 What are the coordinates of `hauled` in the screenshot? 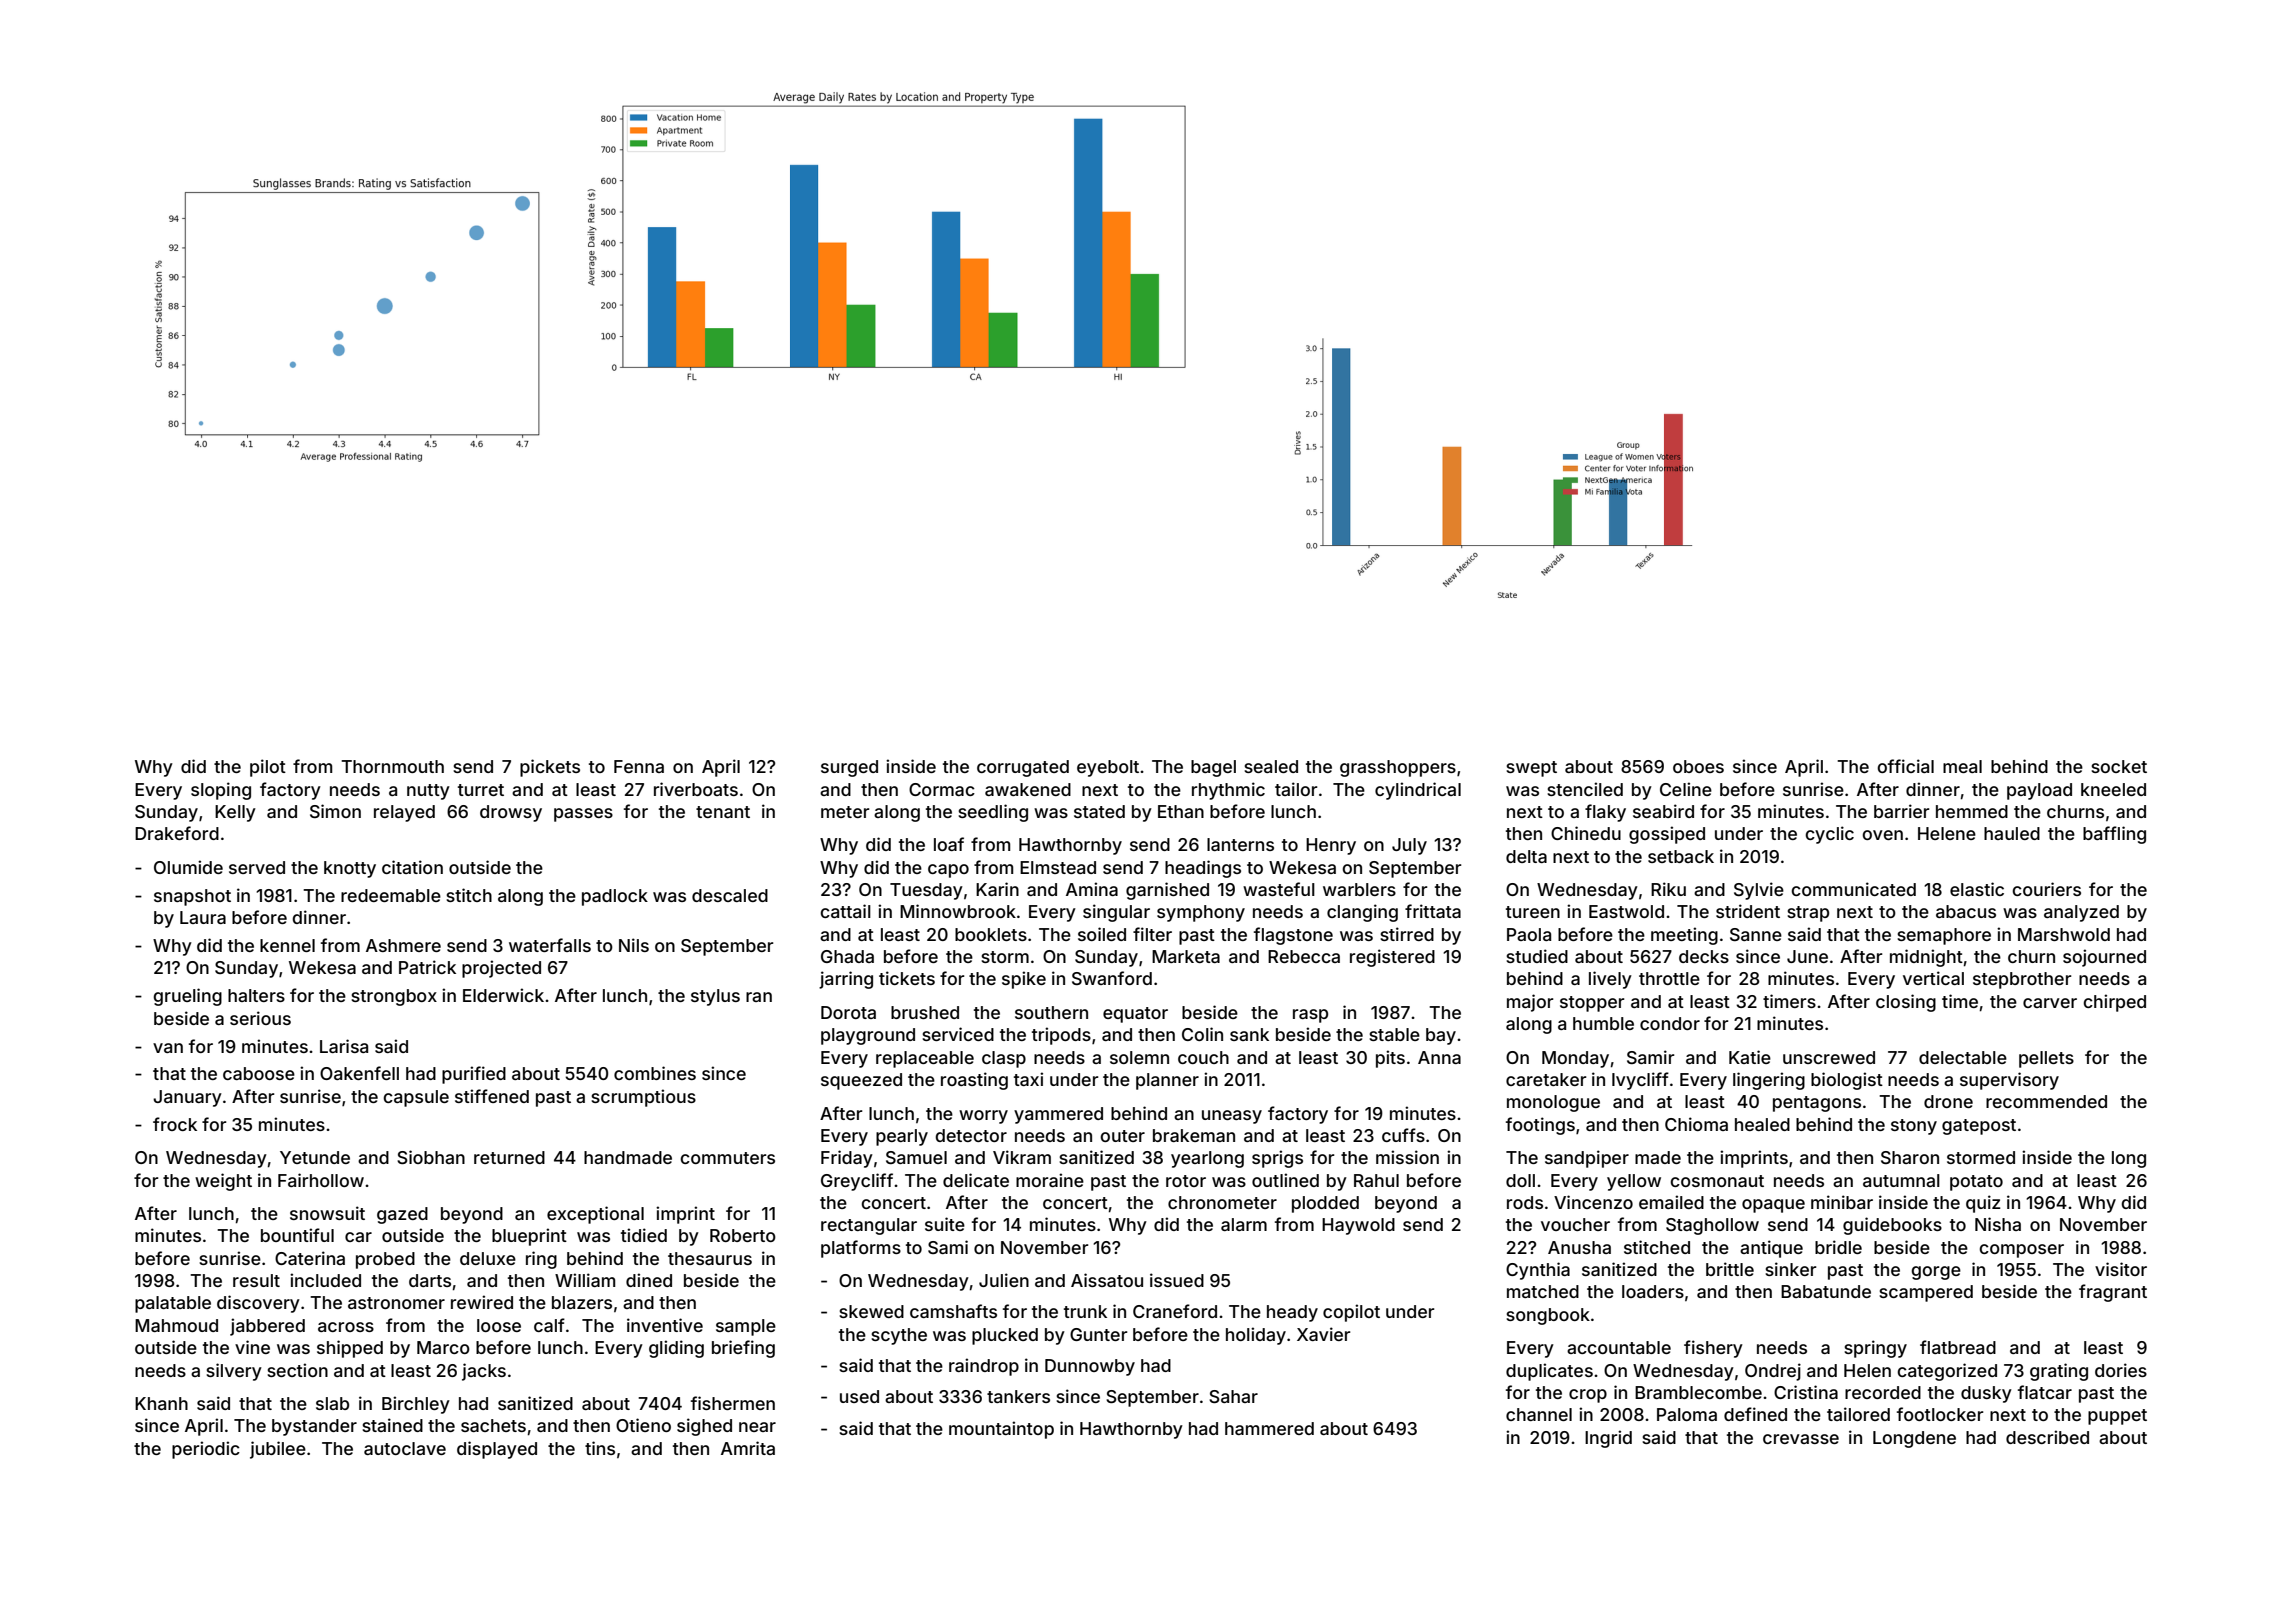 It's located at (2012, 833).
